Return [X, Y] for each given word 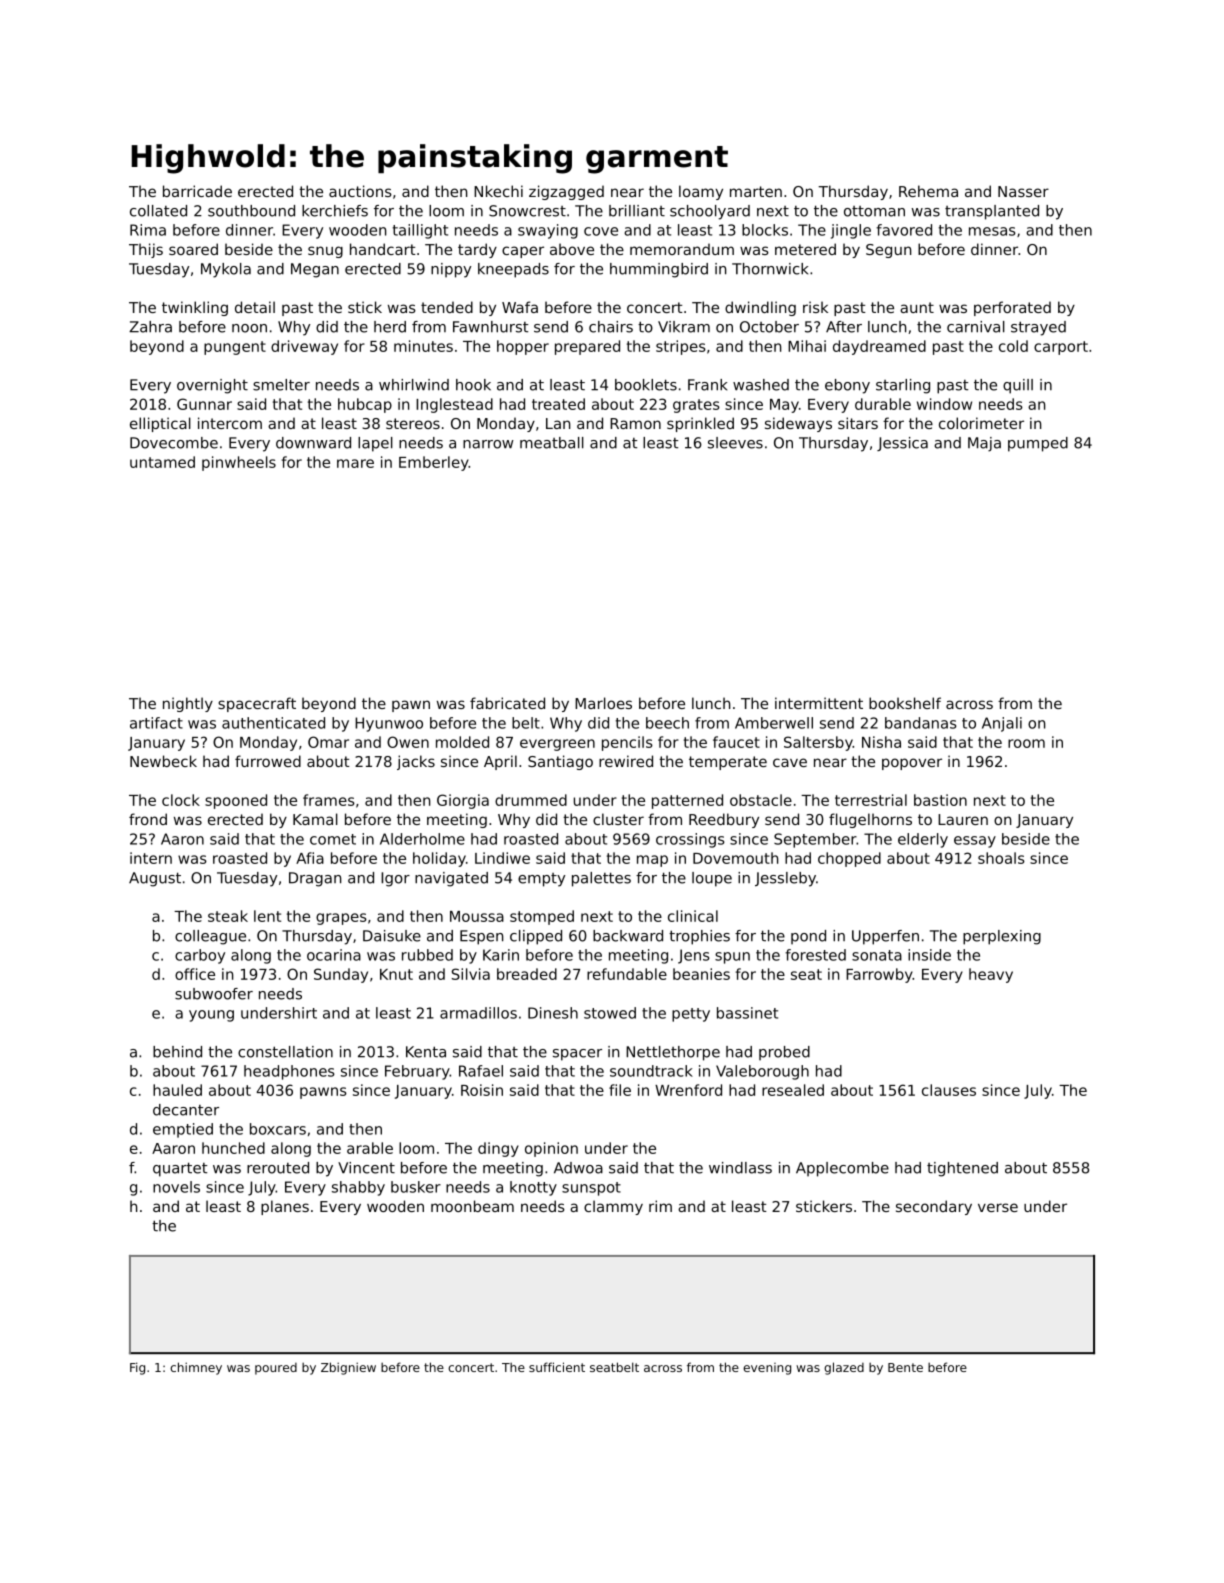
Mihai [807, 346]
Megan [315, 270]
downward [313, 443]
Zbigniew [348, 1368]
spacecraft [257, 704]
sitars [858, 423]
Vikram [684, 327]
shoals [1001, 858]
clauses [949, 1090]
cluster [618, 819]
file [620, 1090]
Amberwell [774, 723]
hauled [177, 1090]
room [1026, 743]
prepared [587, 347]
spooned [236, 801]
